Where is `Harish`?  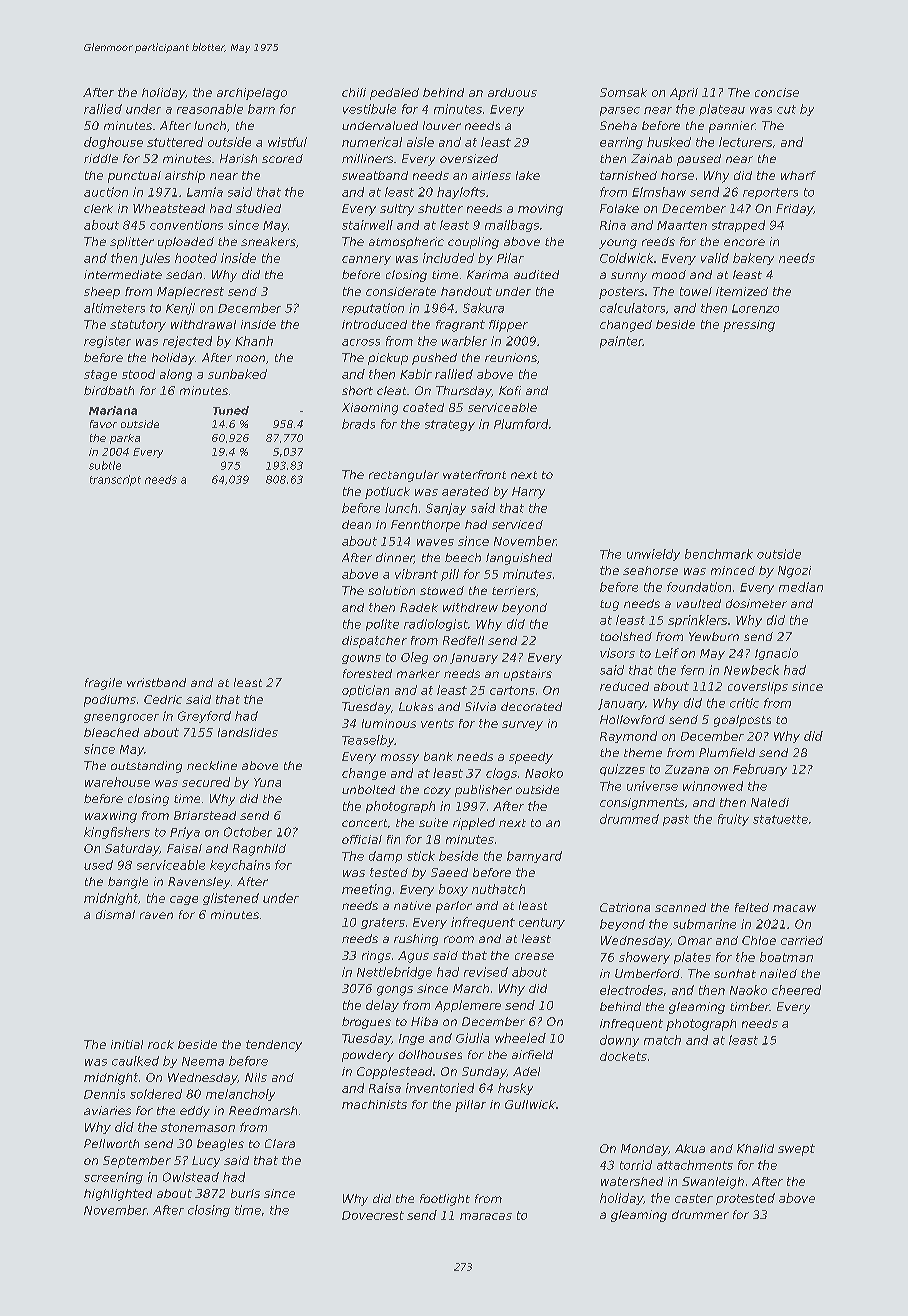
Harish is located at coordinates (238, 158).
